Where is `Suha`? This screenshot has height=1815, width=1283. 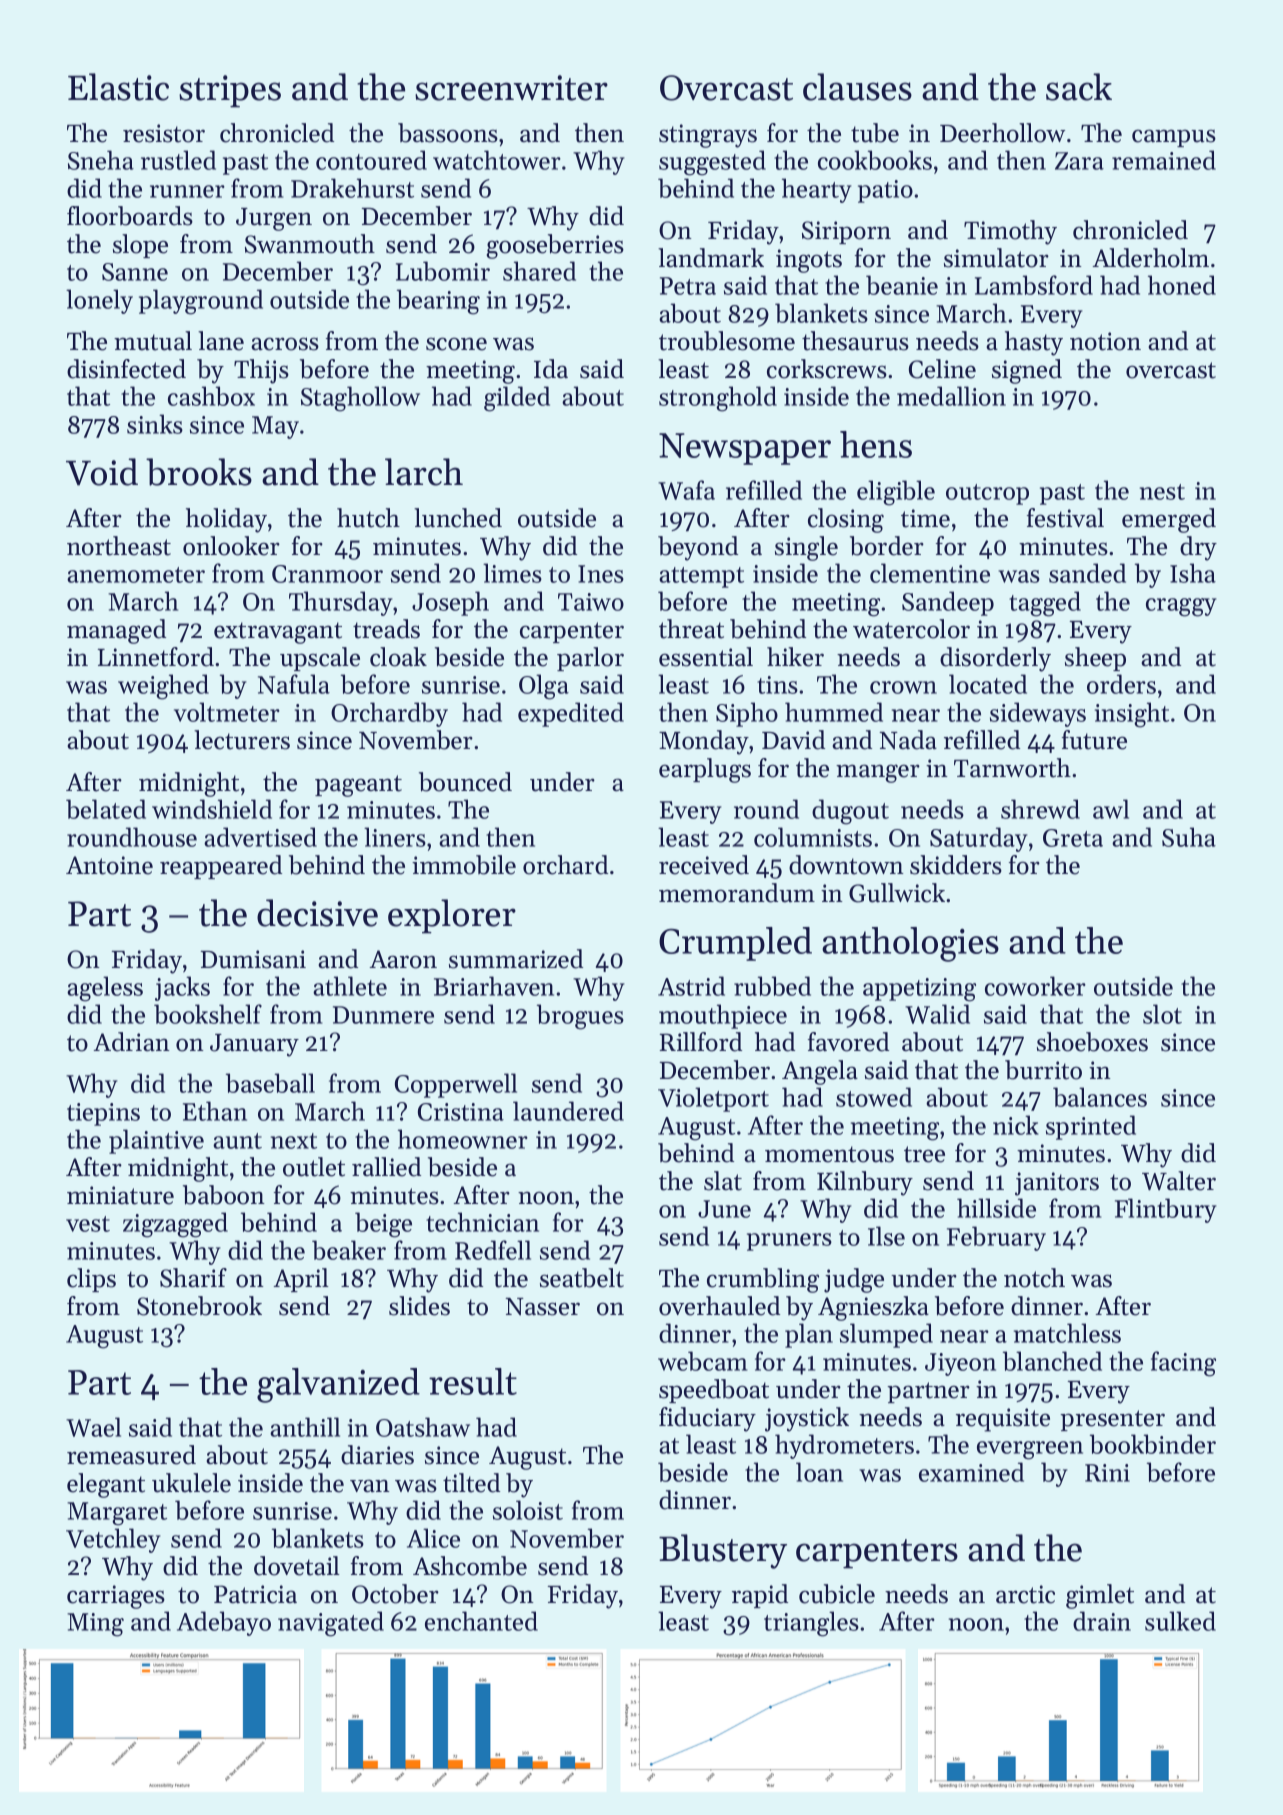 Suha is located at coordinates (1189, 837).
